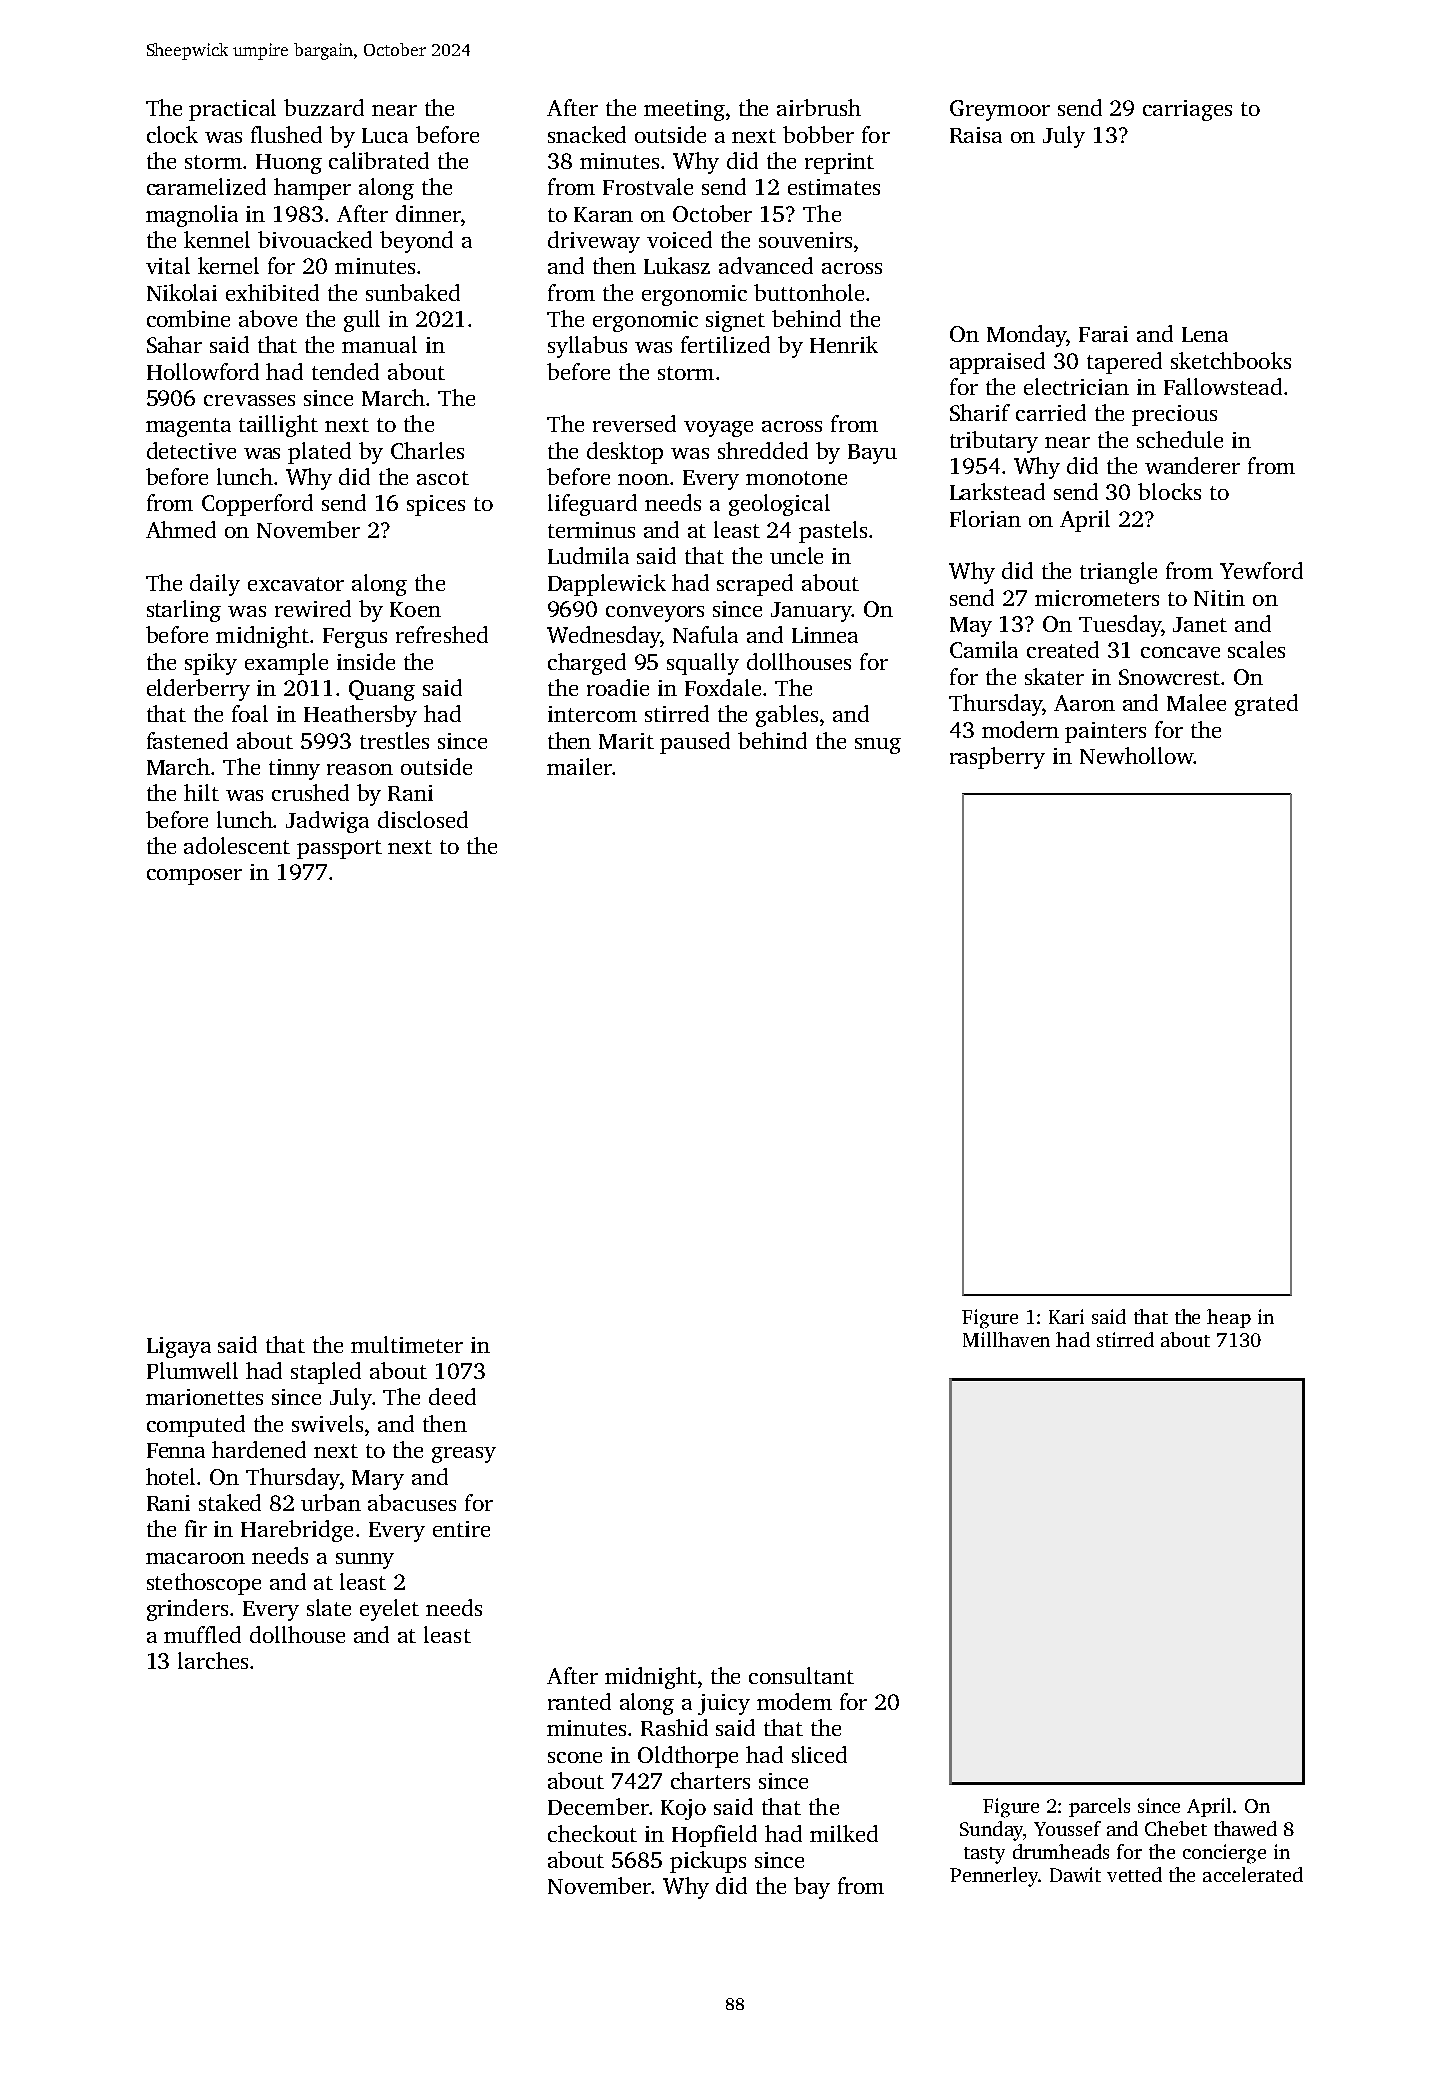 The image size is (1450, 2100). Describe the element at coordinates (327, 822) in the screenshot. I see `Jadwiga` at that location.
